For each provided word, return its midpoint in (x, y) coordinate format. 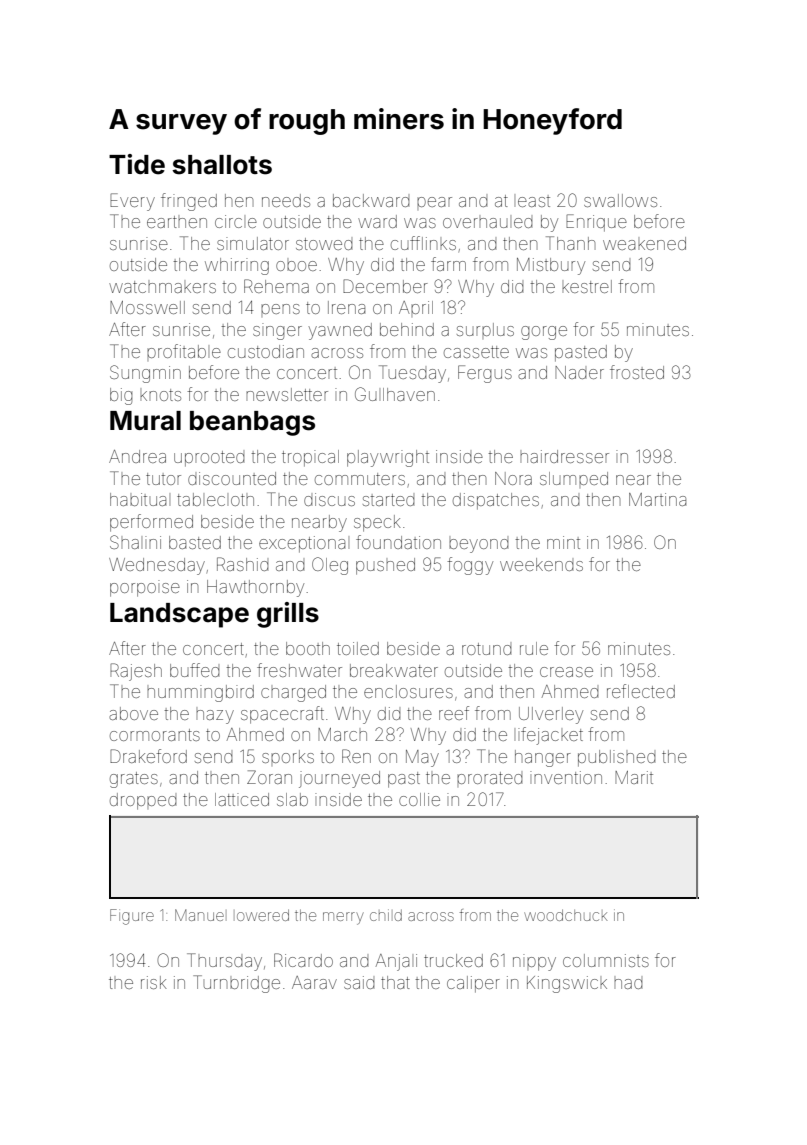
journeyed (339, 779)
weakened (644, 243)
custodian (266, 351)
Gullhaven (395, 394)
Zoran (269, 777)
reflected (641, 691)
